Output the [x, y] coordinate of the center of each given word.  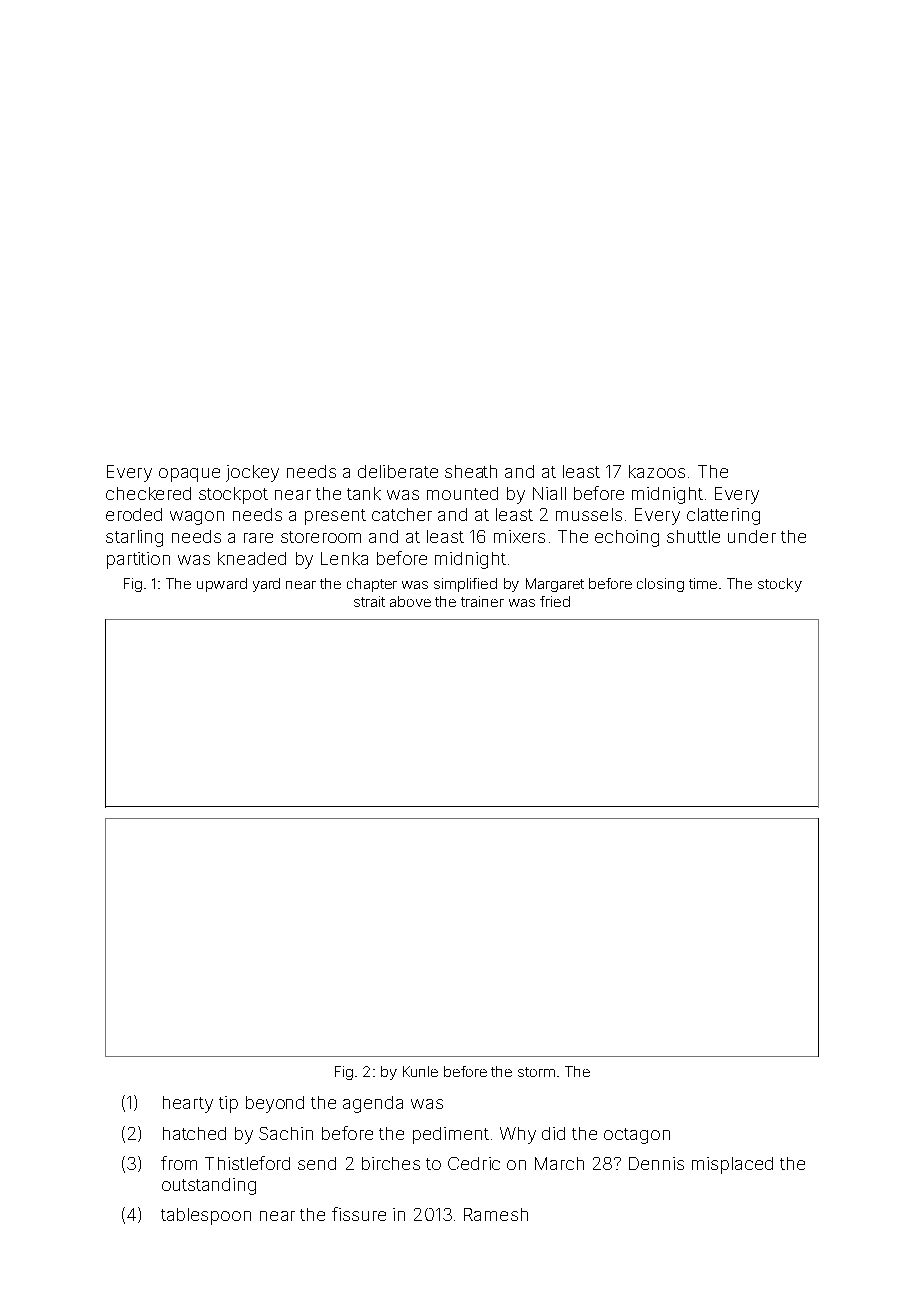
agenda [373, 1104]
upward [222, 585]
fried [555, 601]
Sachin [286, 1133]
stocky [780, 585]
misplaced [732, 1165]
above [410, 601]
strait [369, 601]
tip [228, 1104]
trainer [482, 601]
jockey [252, 473]
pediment [451, 1135]
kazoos [657, 471]
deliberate [398, 471]
